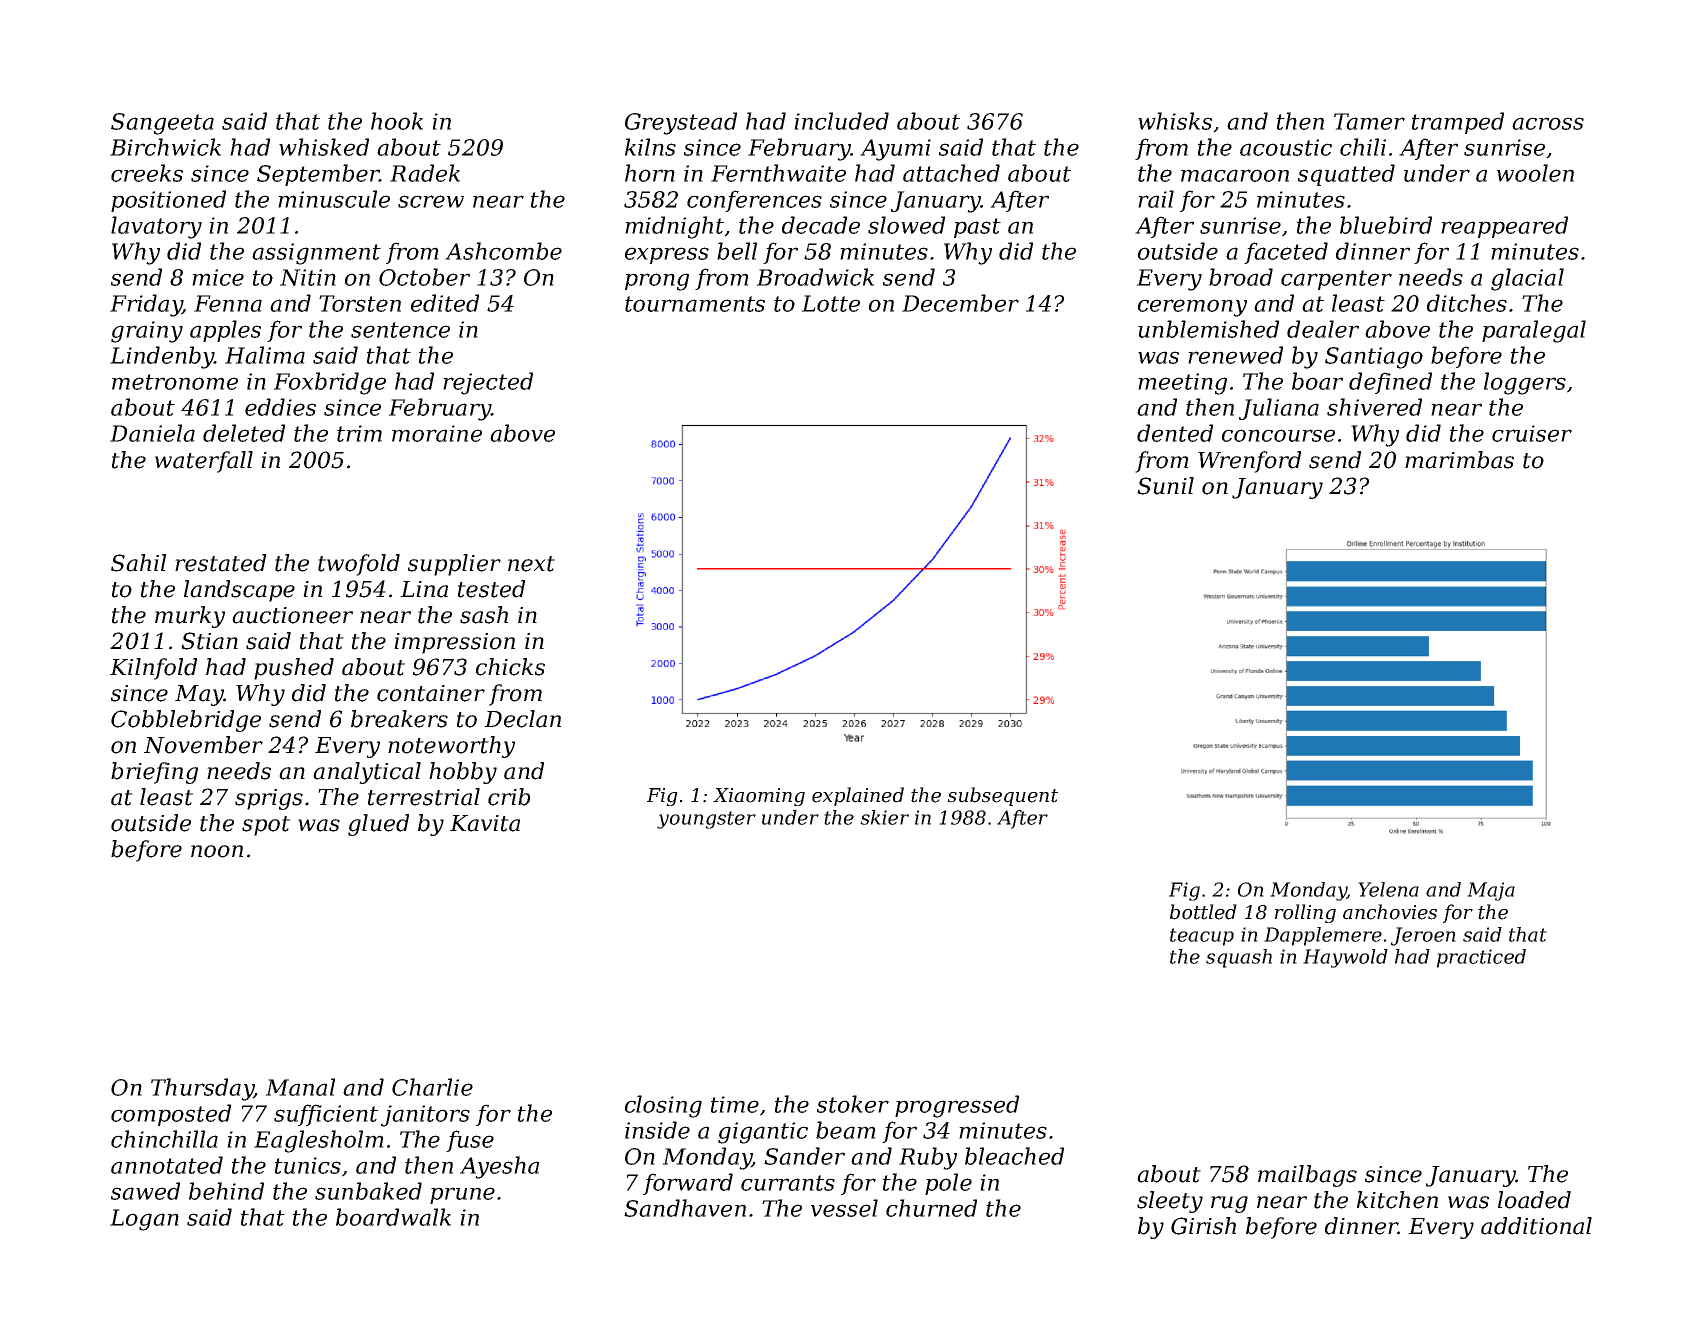  I want to click on across, so click(1548, 123).
